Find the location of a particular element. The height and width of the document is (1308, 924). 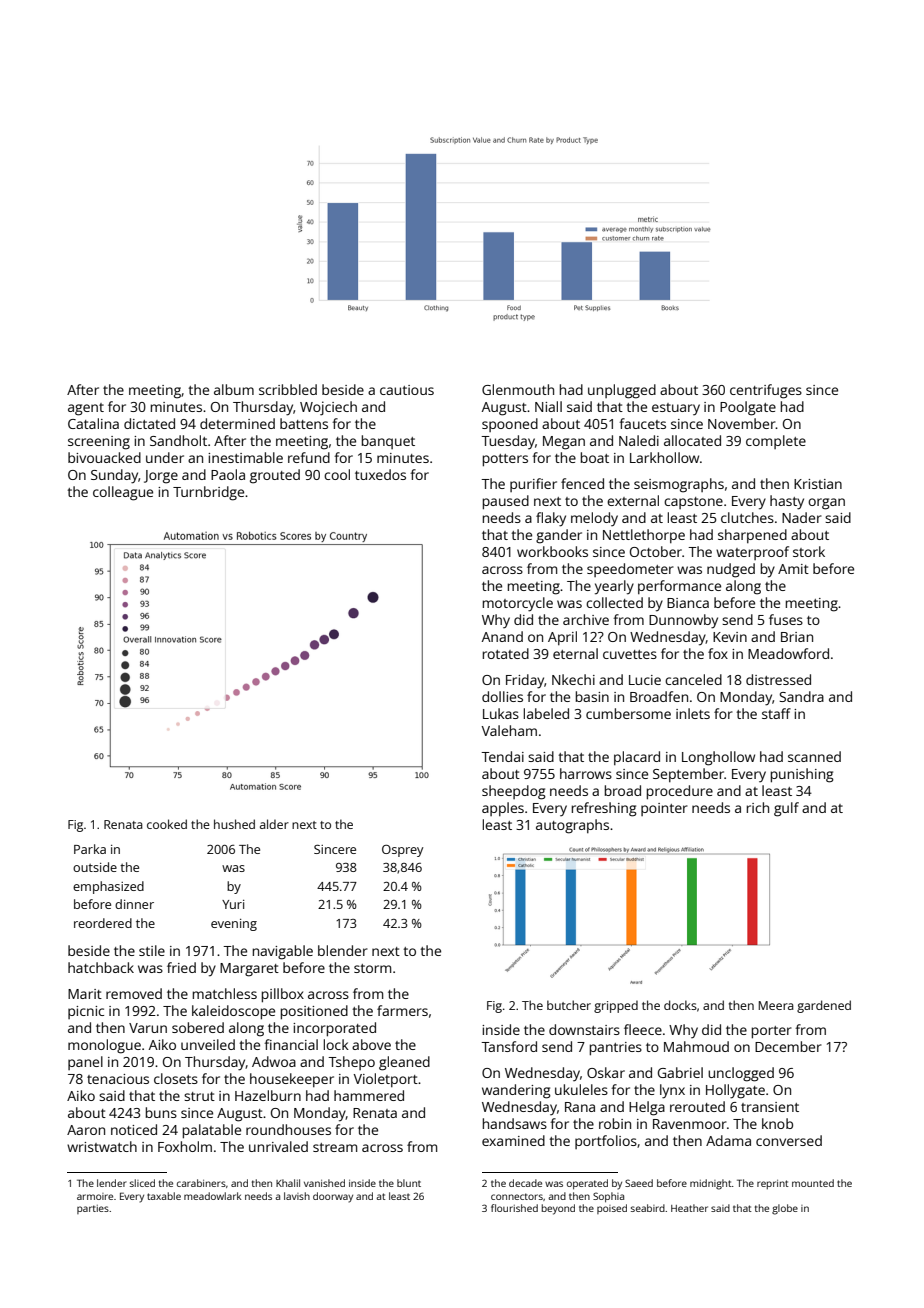

Heather is located at coordinates (689, 1208).
